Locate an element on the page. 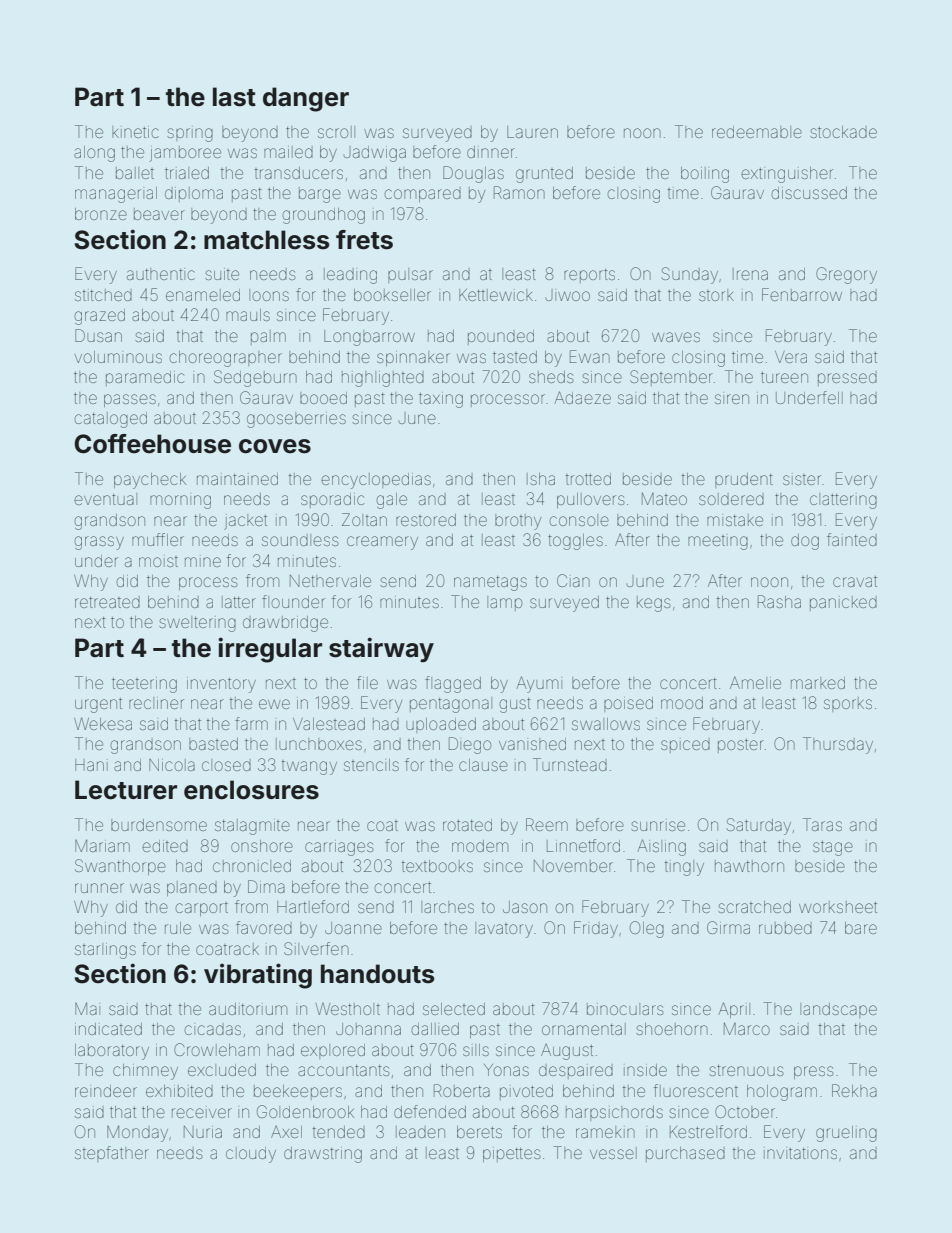 The height and width of the document is (1233, 952). Coffeehouse is located at coordinates (152, 444).
